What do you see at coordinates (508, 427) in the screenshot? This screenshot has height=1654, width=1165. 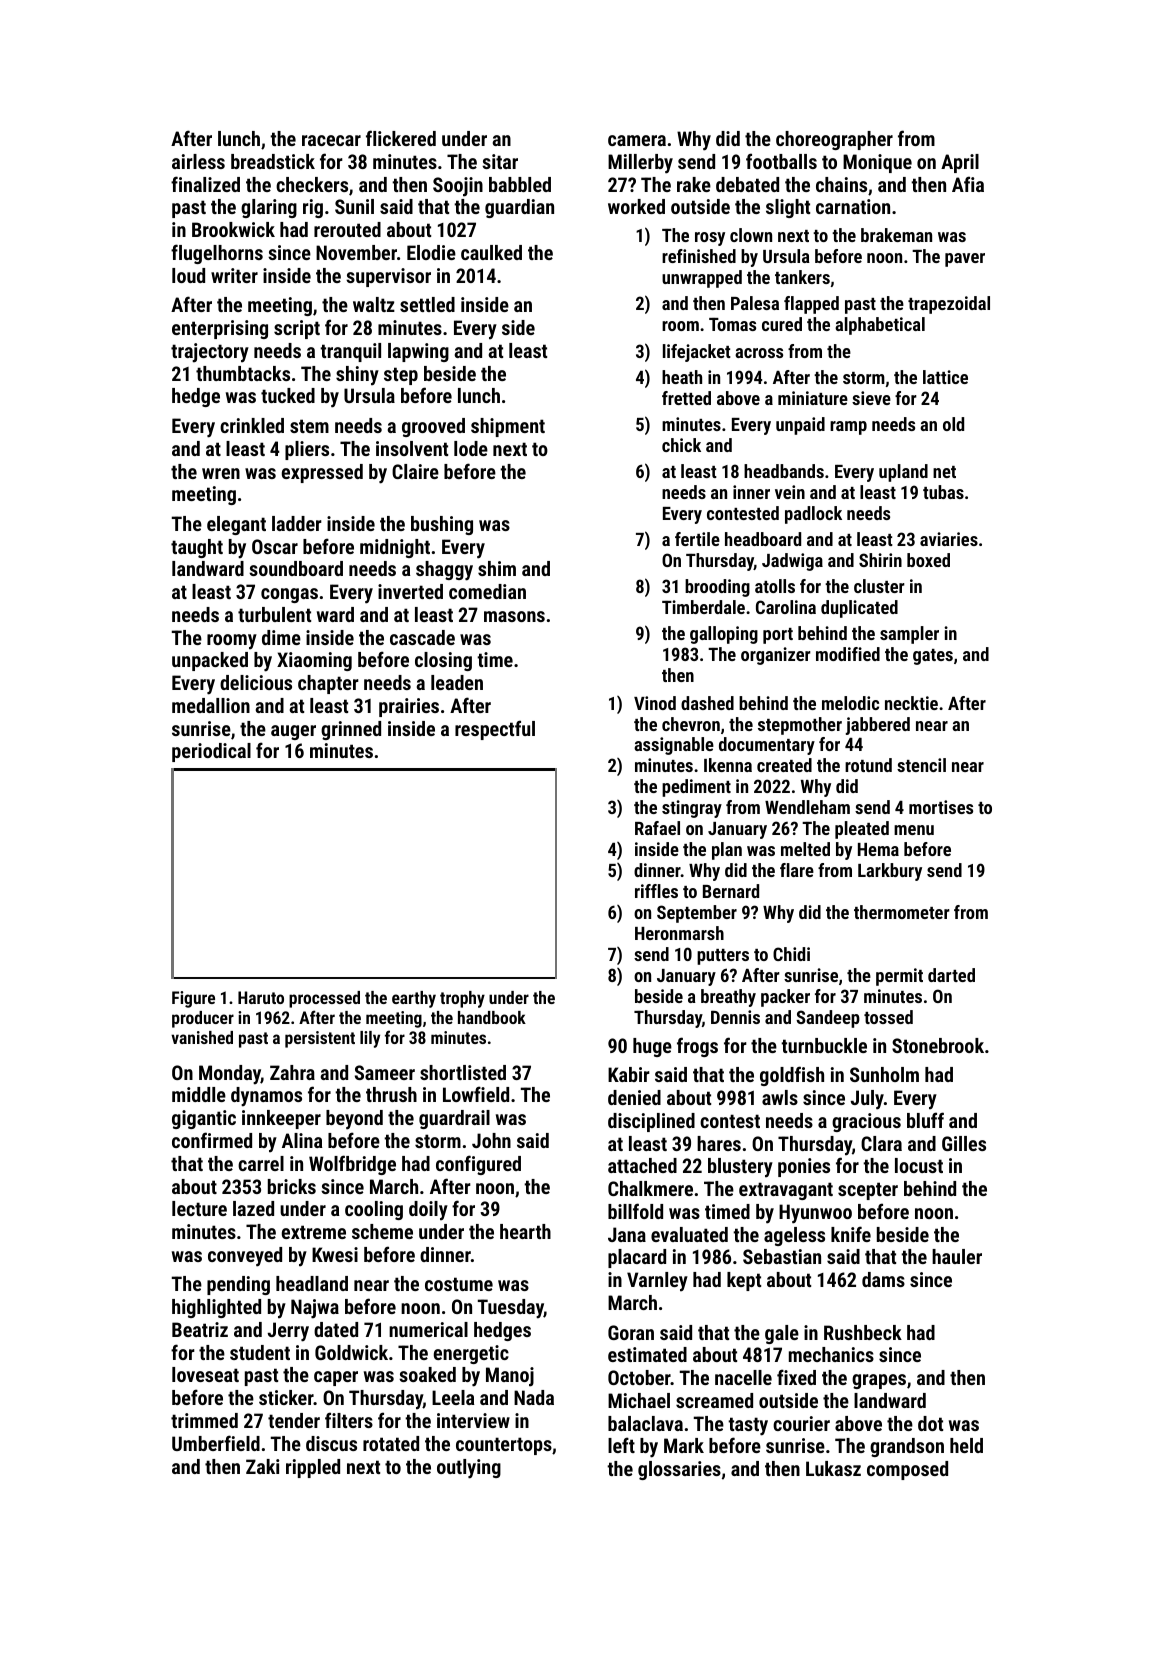 I see `shipment` at bounding box center [508, 427].
